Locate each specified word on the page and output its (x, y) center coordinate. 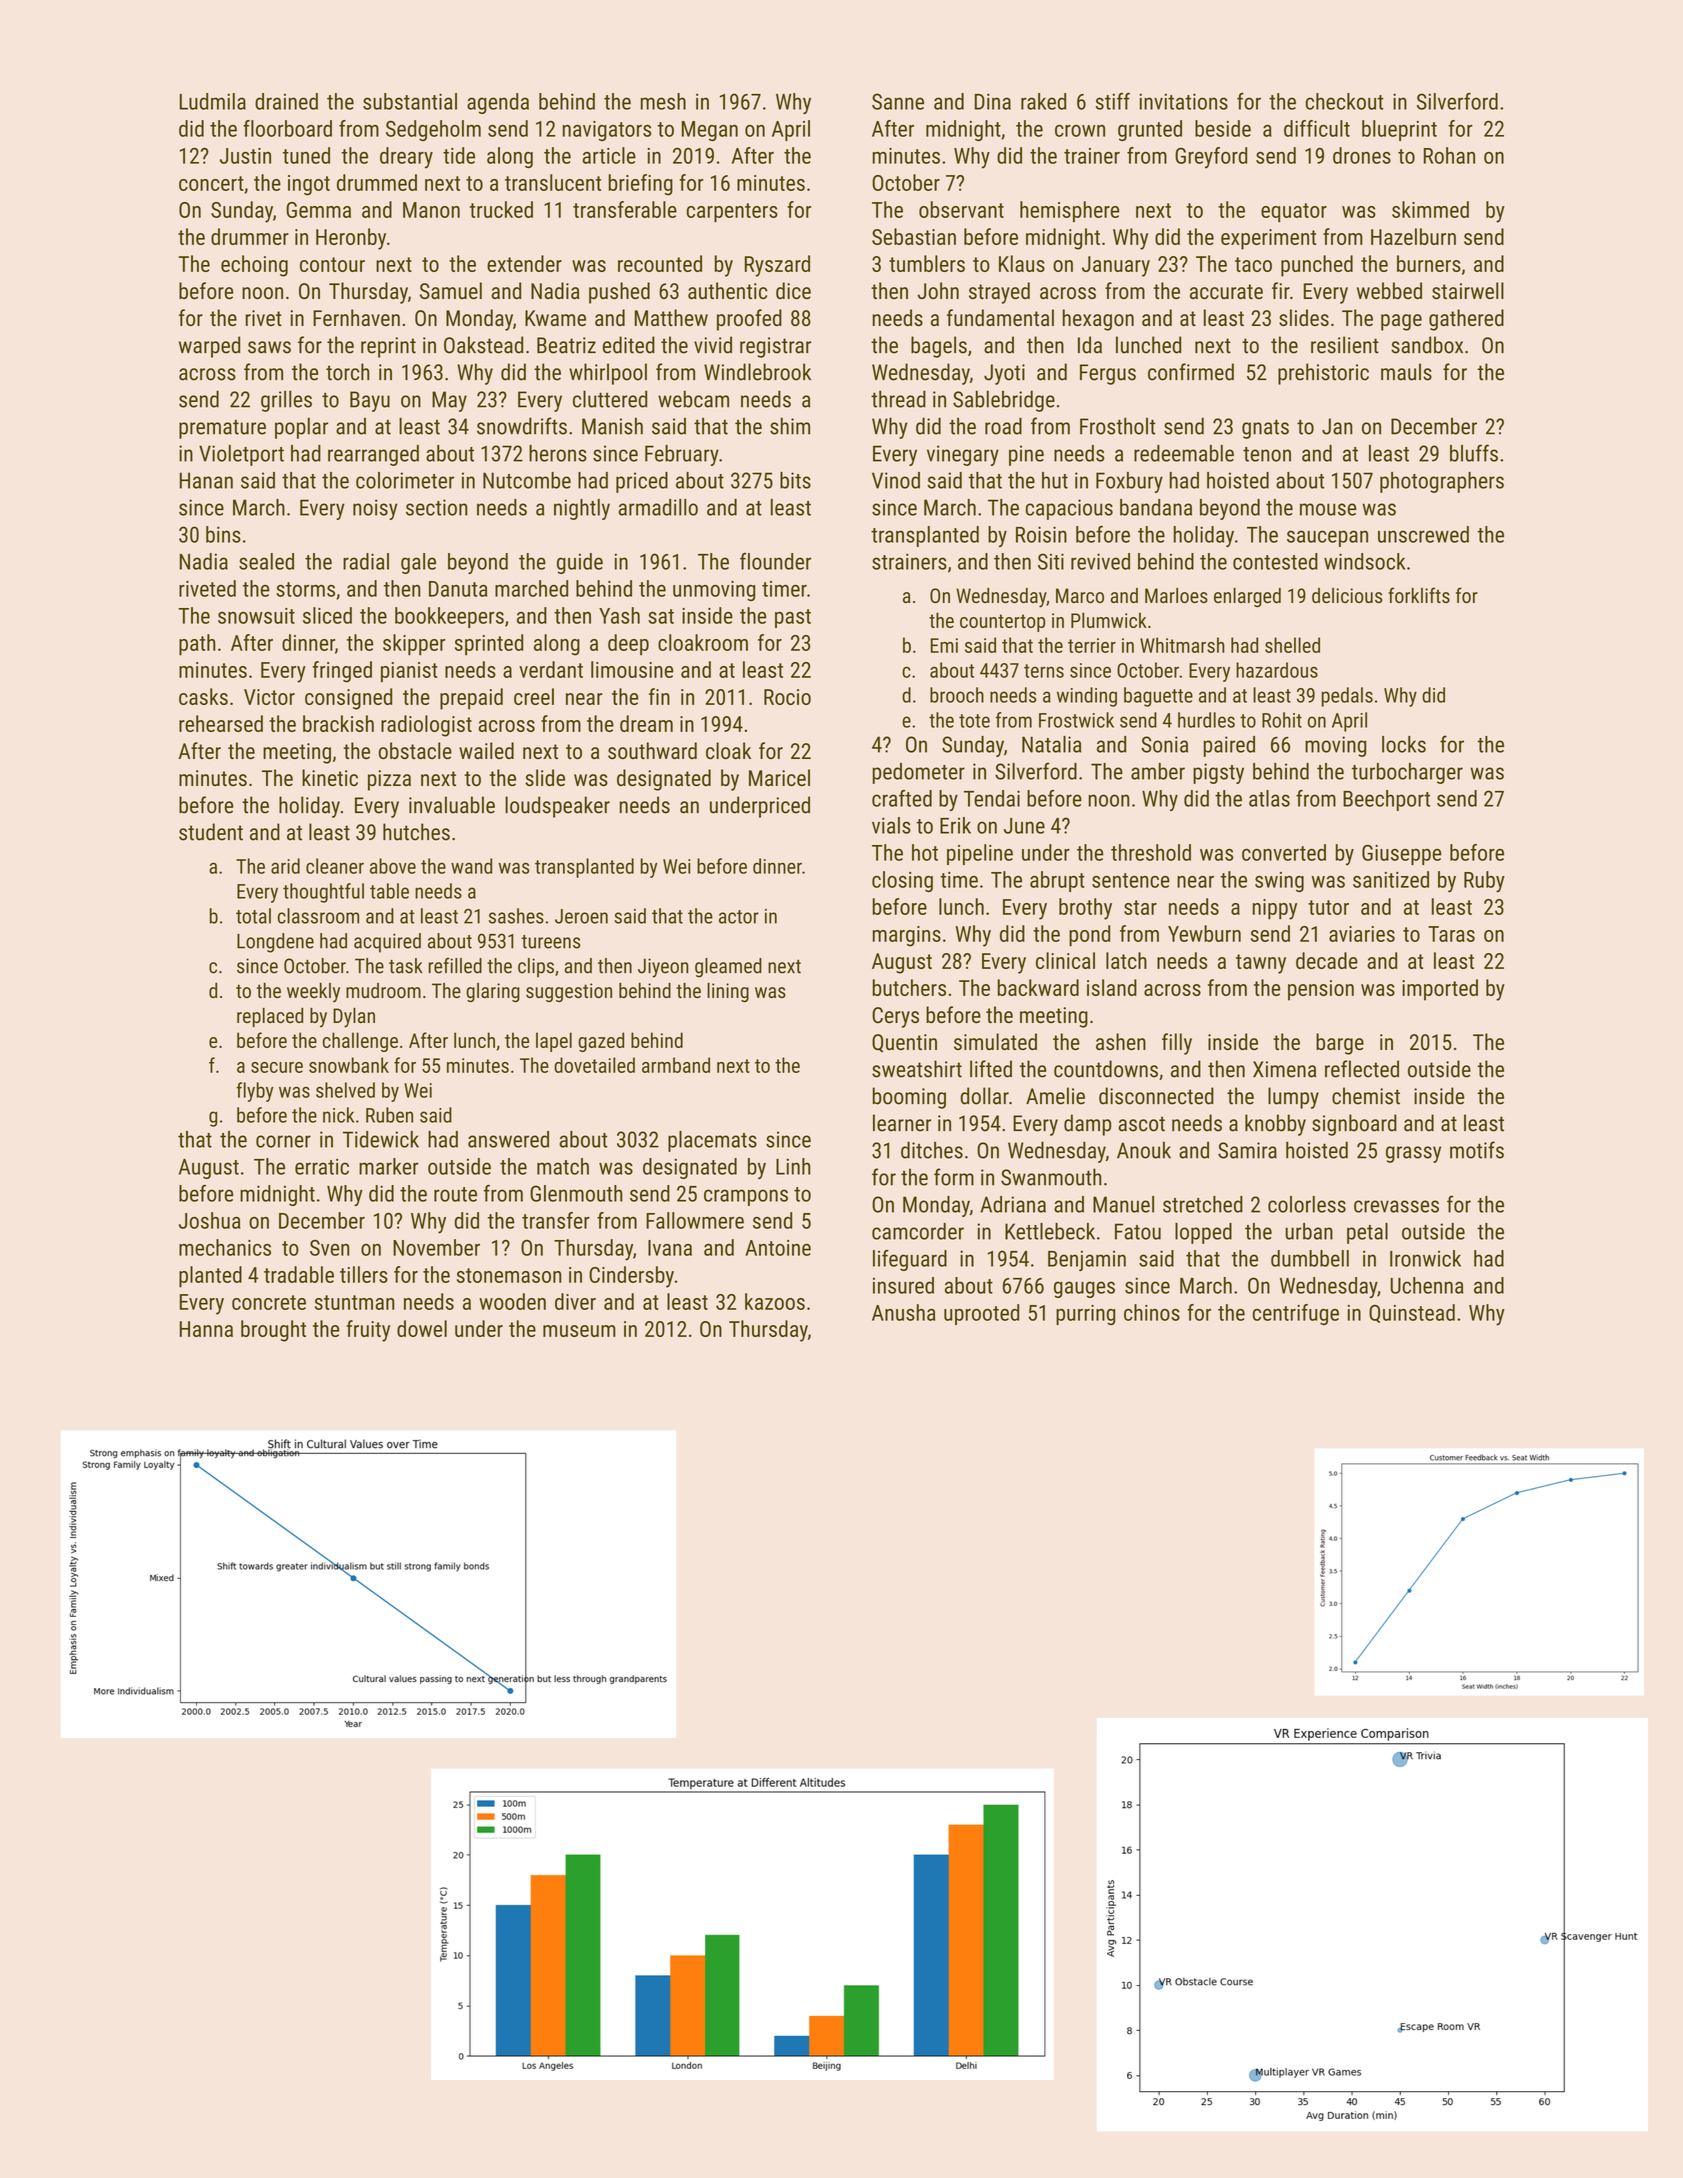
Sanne (898, 101)
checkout (1344, 101)
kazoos (775, 1301)
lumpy (1293, 1098)
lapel (554, 1042)
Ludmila (213, 101)
